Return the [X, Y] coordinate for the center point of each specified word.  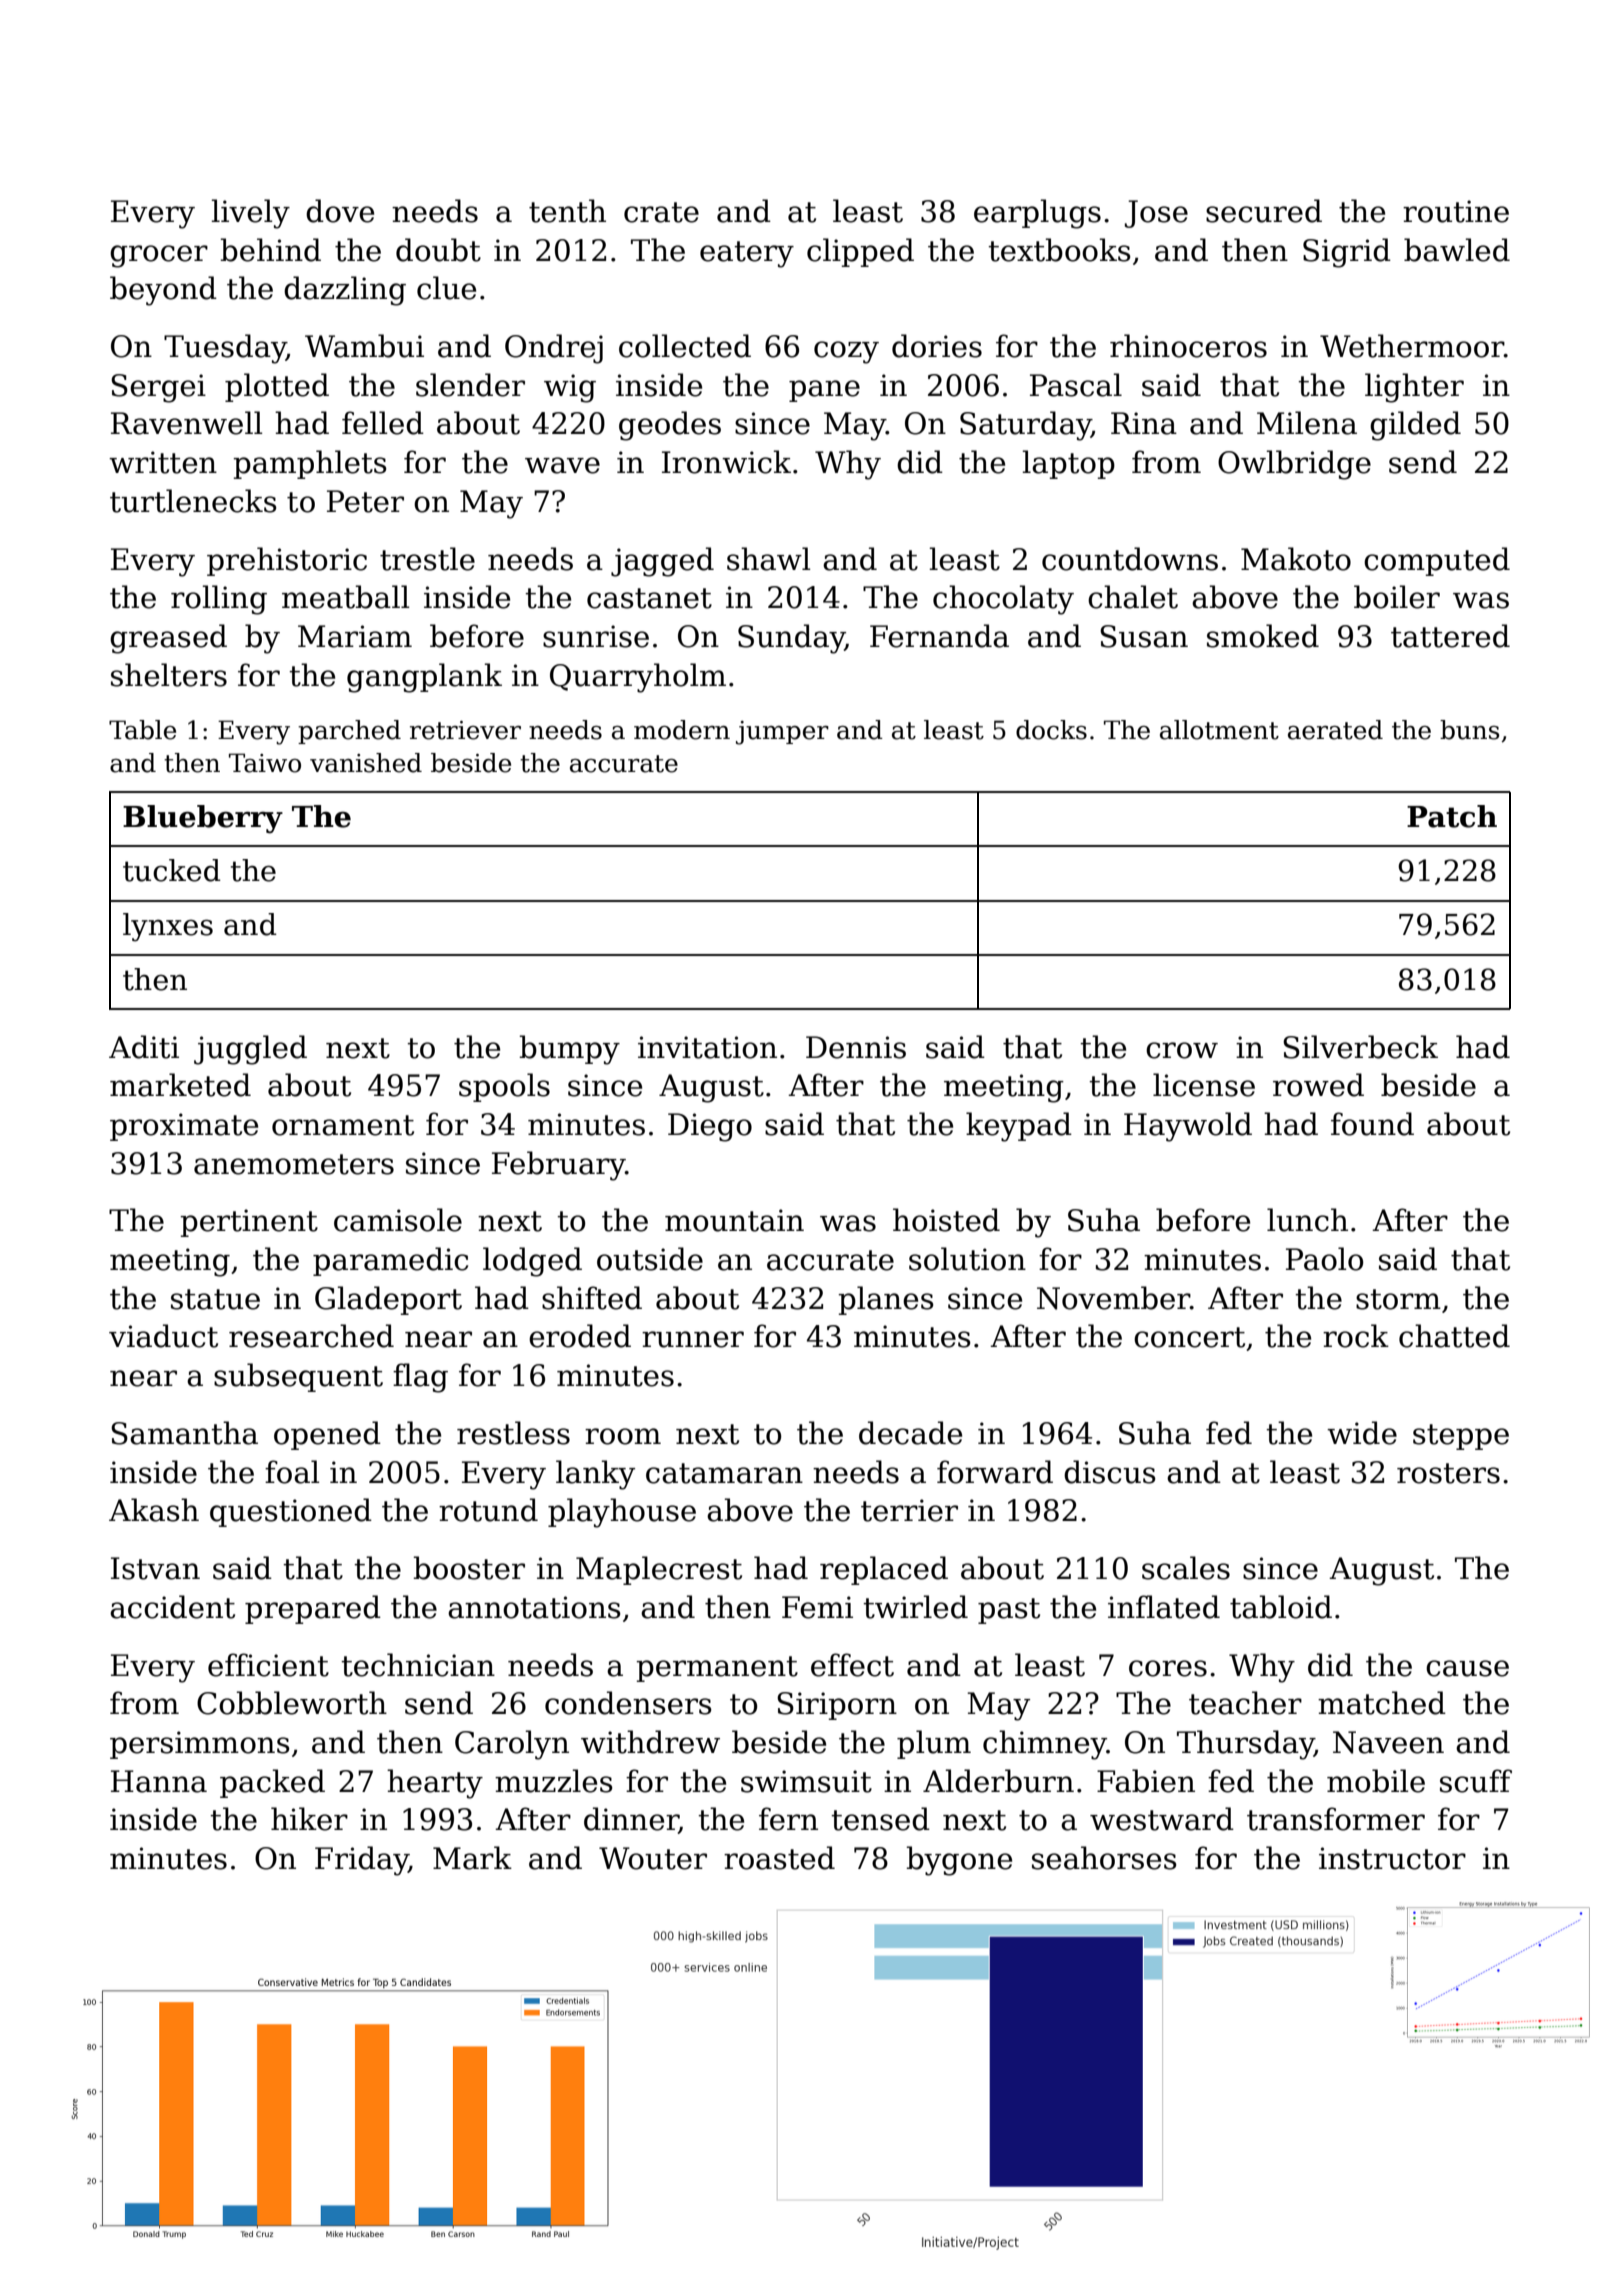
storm [1398, 1299]
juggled [250, 1050]
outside [650, 1259]
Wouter [653, 1858]
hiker [309, 1819]
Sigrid [1347, 253]
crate [661, 212]
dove [340, 211]
